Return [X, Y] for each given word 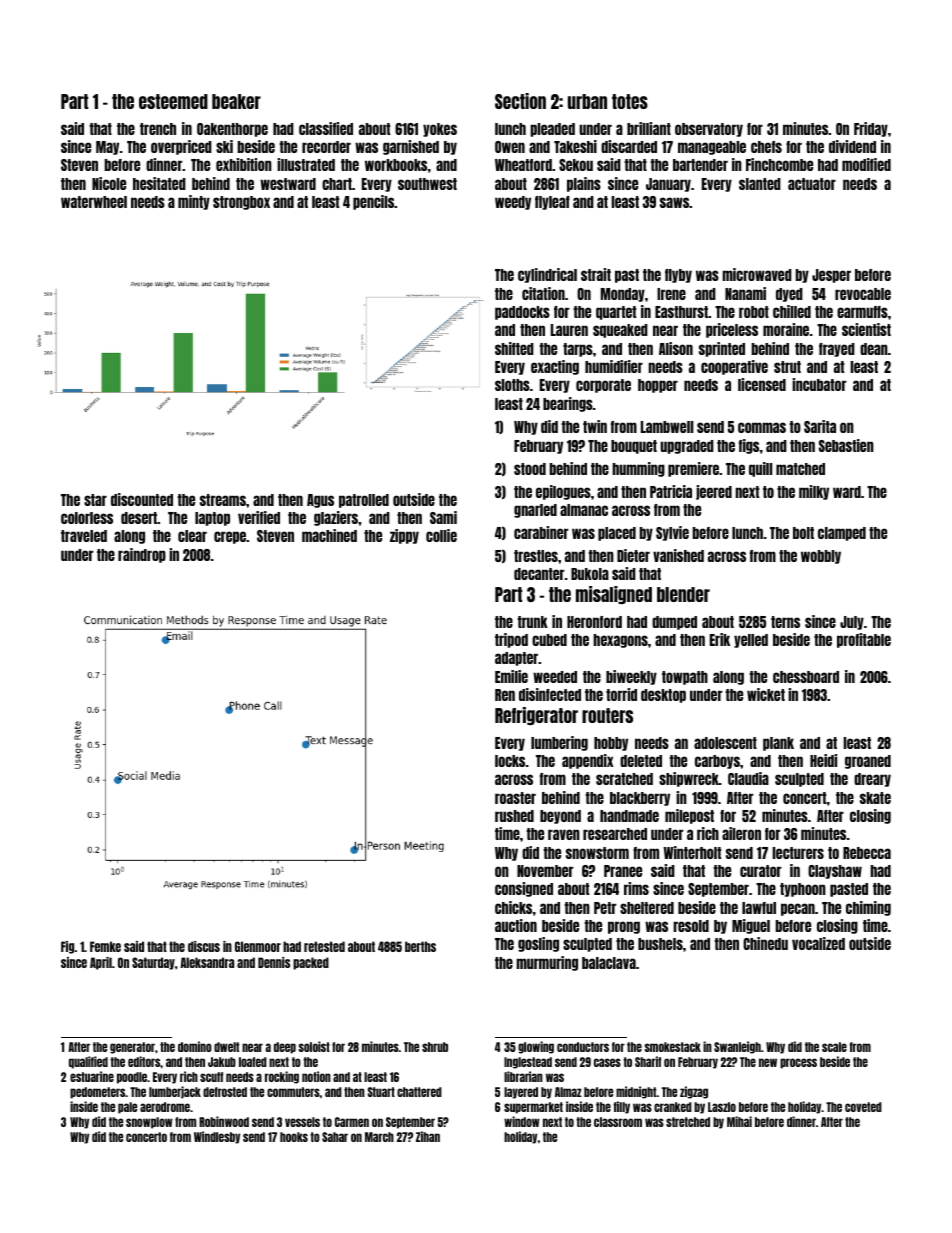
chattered [419, 1092]
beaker [236, 101]
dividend [852, 146]
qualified [88, 1062]
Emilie [511, 676]
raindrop [142, 555]
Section [520, 101]
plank [778, 744]
